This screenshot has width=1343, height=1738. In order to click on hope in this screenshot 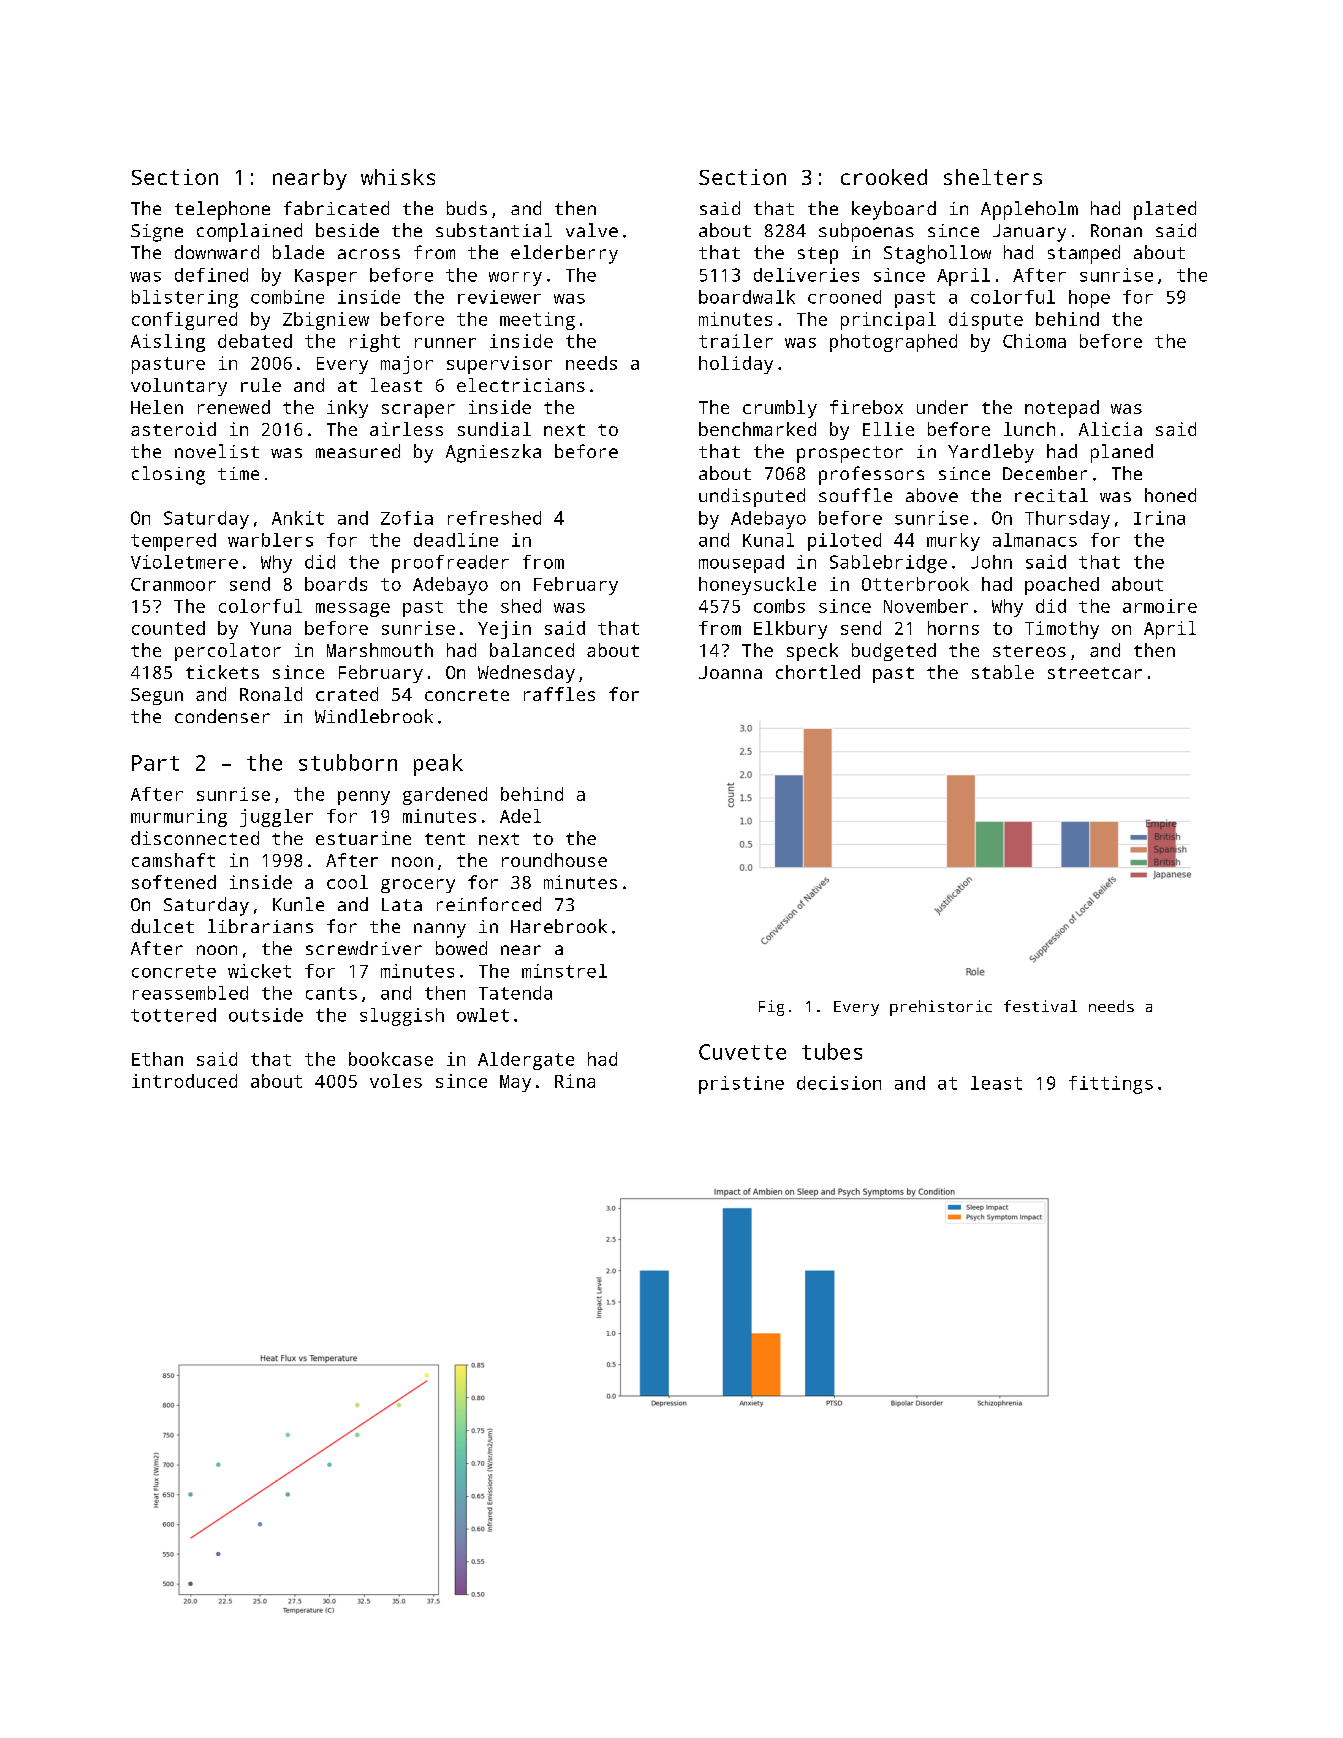, I will do `click(1089, 299)`.
